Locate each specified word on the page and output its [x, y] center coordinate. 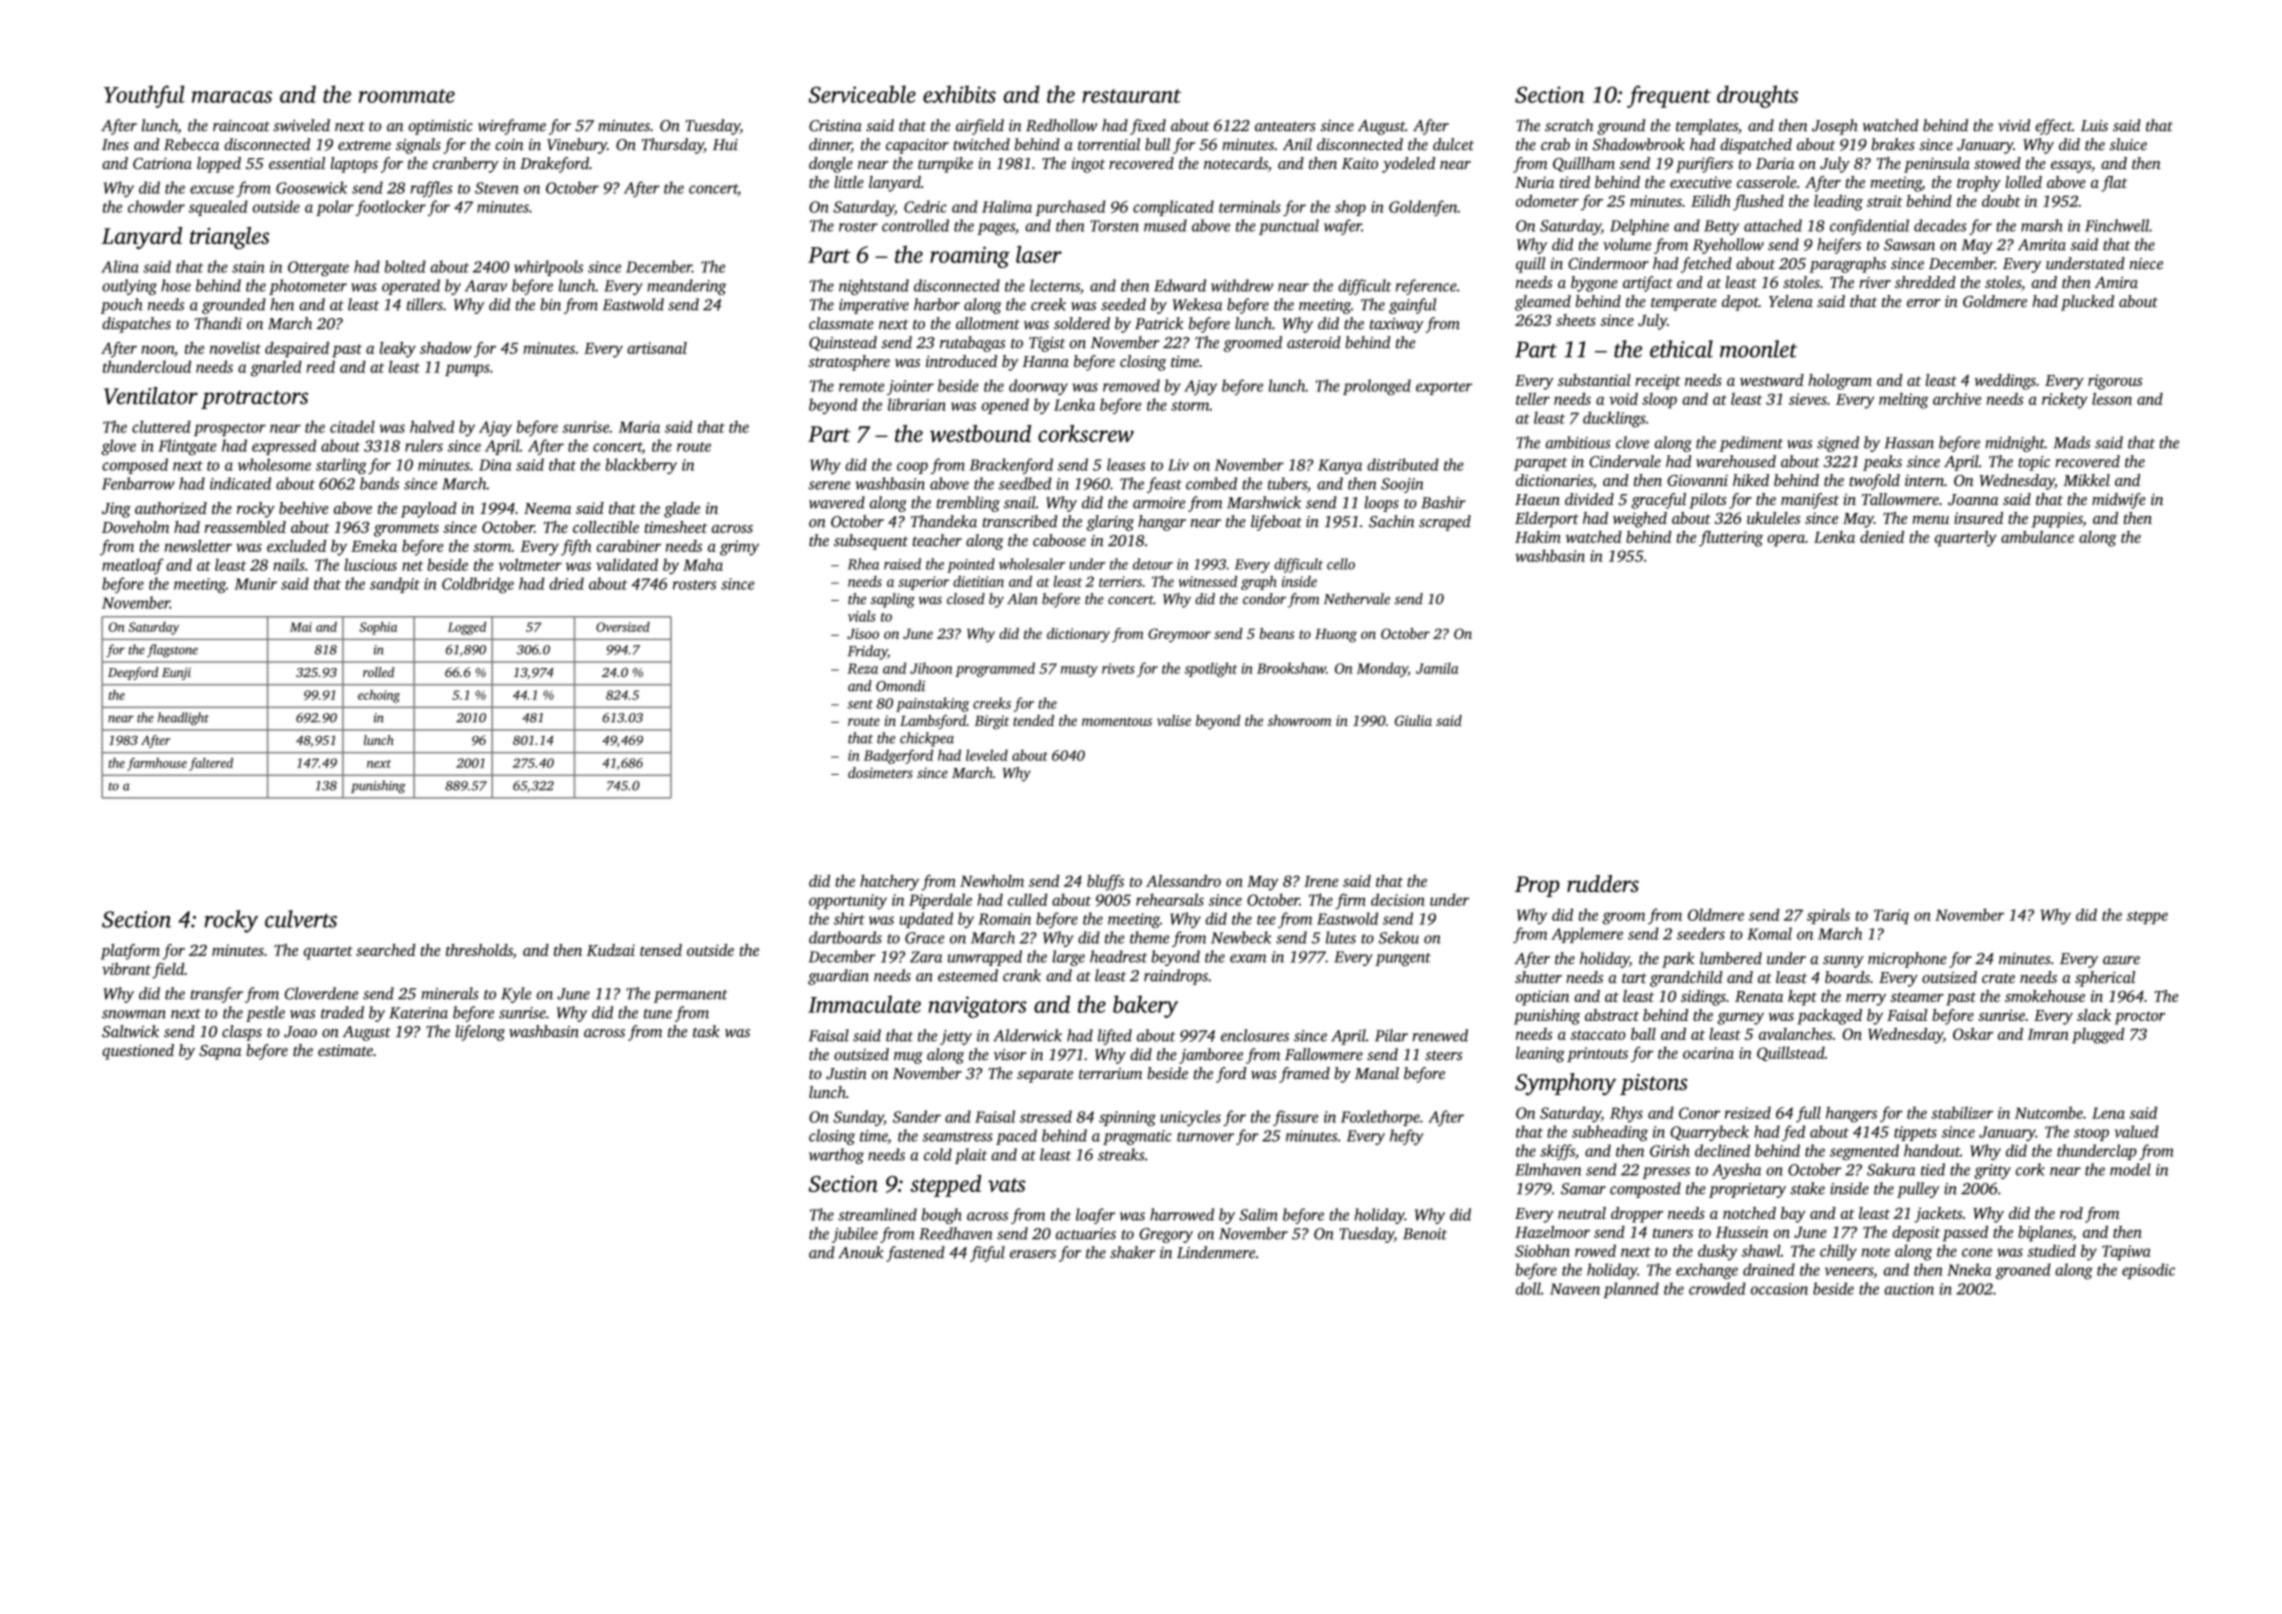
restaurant [1131, 96]
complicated [1173, 208]
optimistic [441, 127]
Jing [116, 510]
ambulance [2037, 537]
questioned [138, 1052]
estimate [345, 1050]
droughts [1757, 96]
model [2130, 1169]
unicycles [1190, 1118]
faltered [211, 764]
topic [2034, 463]
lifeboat [1276, 523]
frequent [1669, 96]
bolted [405, 266]
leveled [987, 755]
